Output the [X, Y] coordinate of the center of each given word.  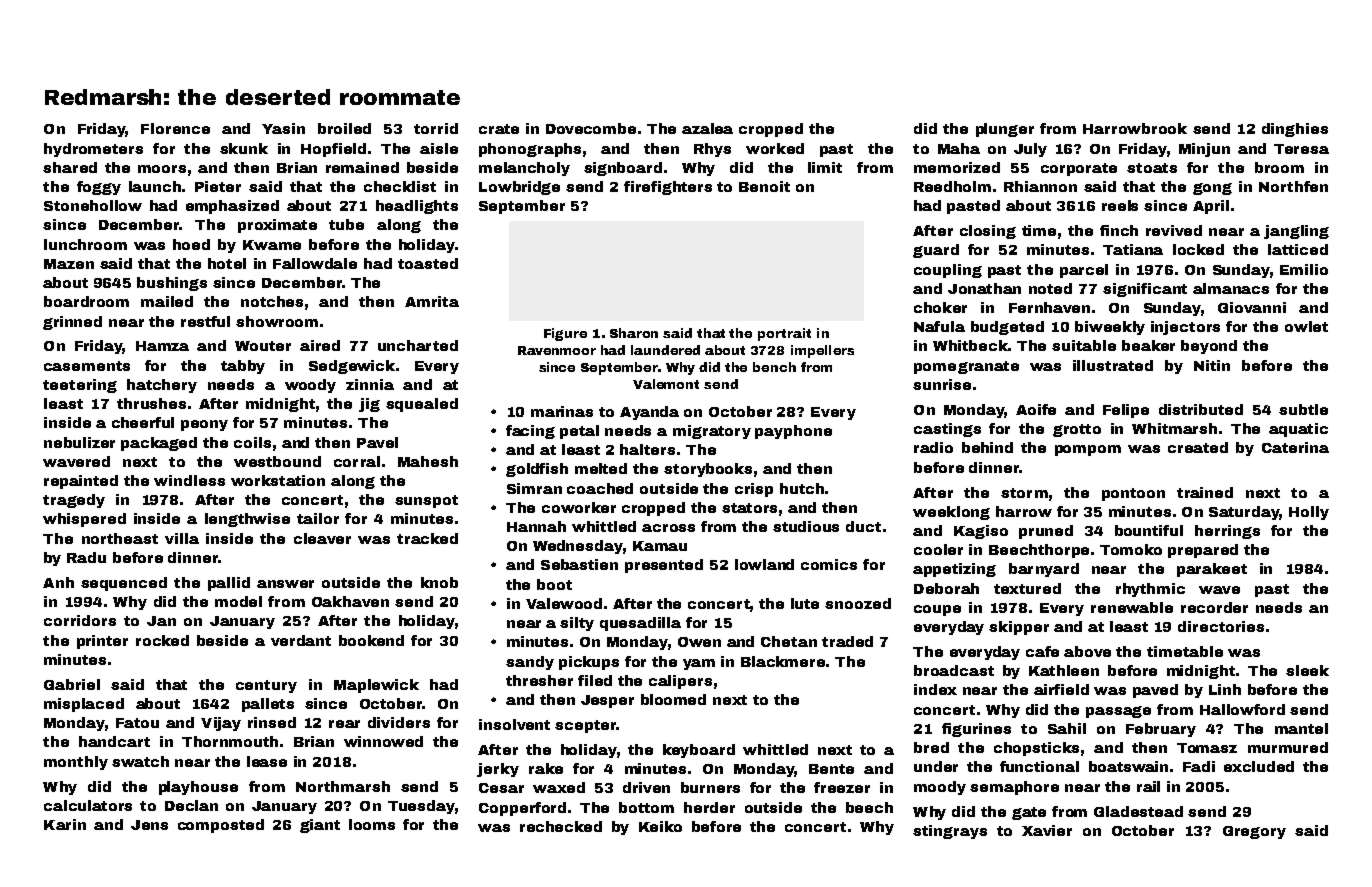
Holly [1309, 513]
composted [221, 826]
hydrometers [93, 150]
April [1211, 207]
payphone [793, 432]
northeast [120, 538]
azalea [707, 128]
